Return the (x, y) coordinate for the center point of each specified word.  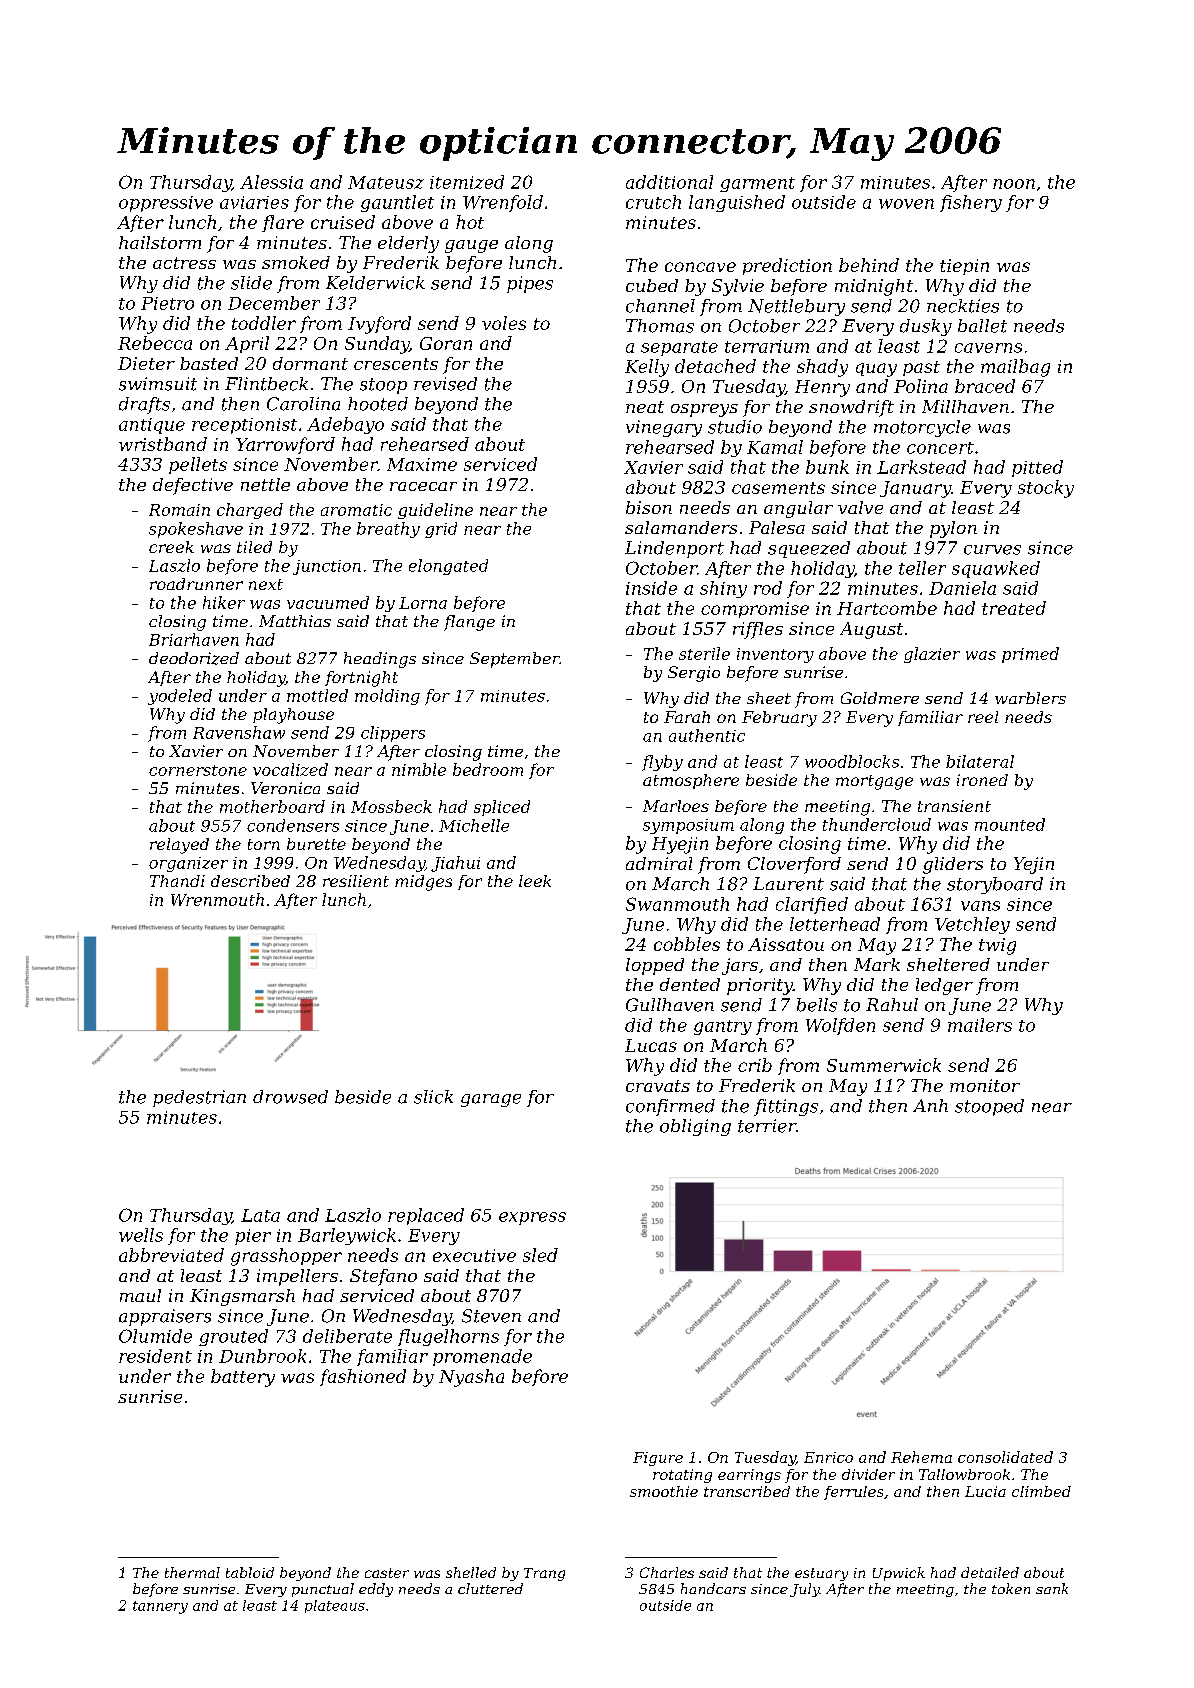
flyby (662, 763)
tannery (160, 1607)
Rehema (921, 1457)
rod (768, 588)
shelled (471, 1572)
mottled (317, 695)
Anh (930, 1105)
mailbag (1015, 368)
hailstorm (160, 242)
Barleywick (347, 1236)
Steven (491, 1316)
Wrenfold (503, 203)
